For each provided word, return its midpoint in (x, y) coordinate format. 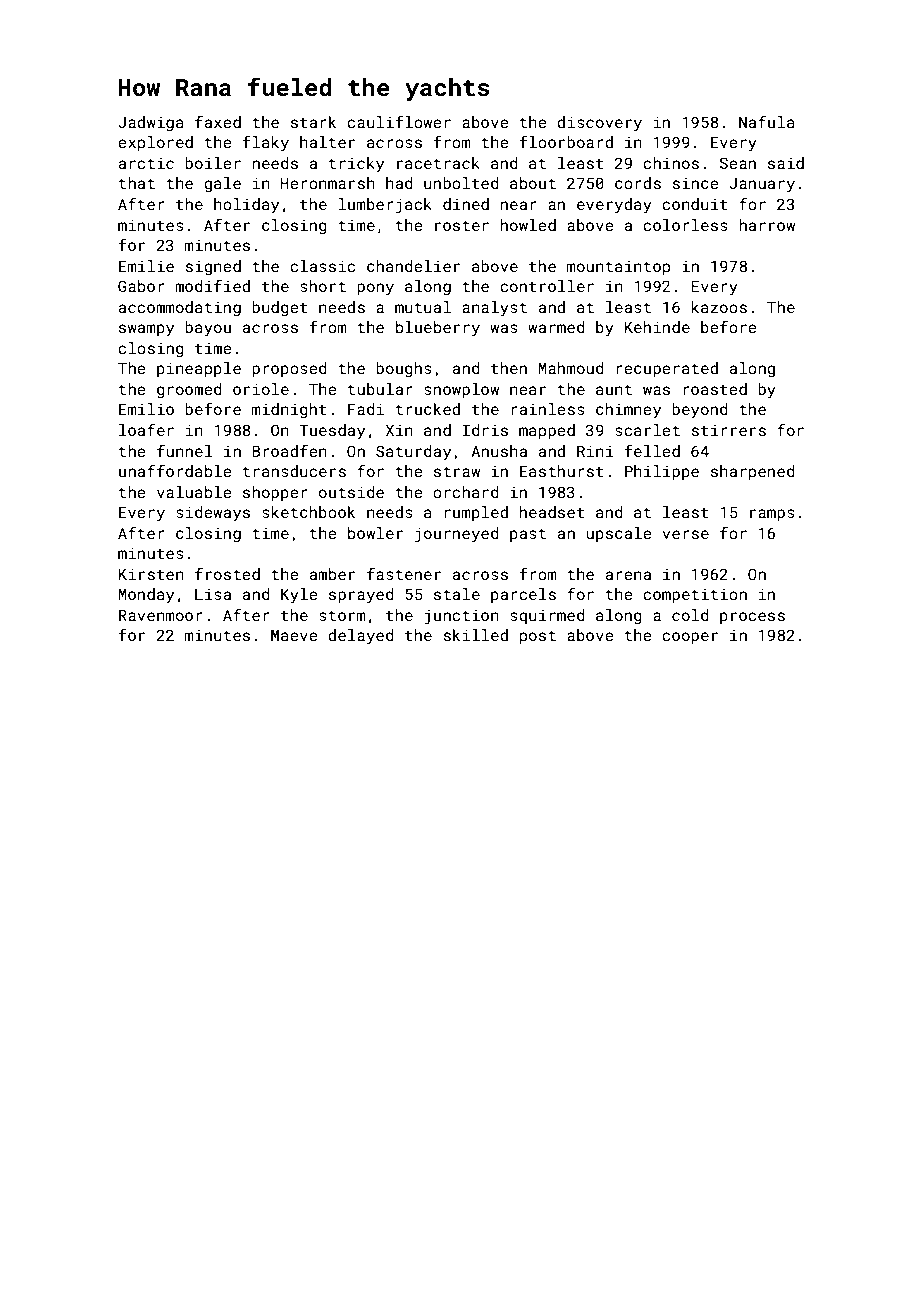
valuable (194, 492)
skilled (476, 635)
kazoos (719, 307)
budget (279, 309)
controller (547, 286)
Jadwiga (151, 124)
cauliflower (399, 121)
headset (552, 512)
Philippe (662, 472)
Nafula (767, 121)
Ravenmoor (161, 615)
